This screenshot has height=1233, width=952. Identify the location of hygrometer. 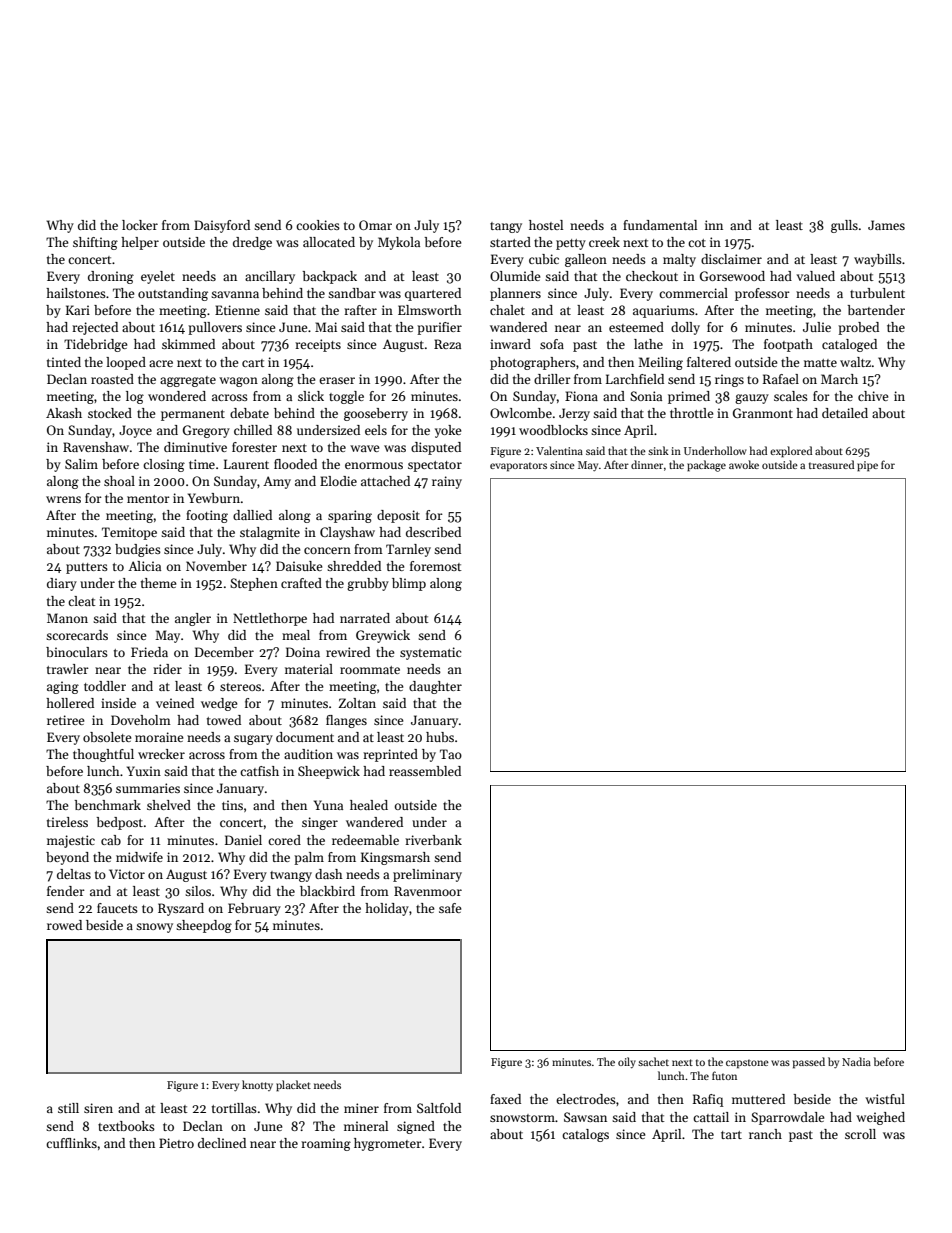
(388, 1144).
